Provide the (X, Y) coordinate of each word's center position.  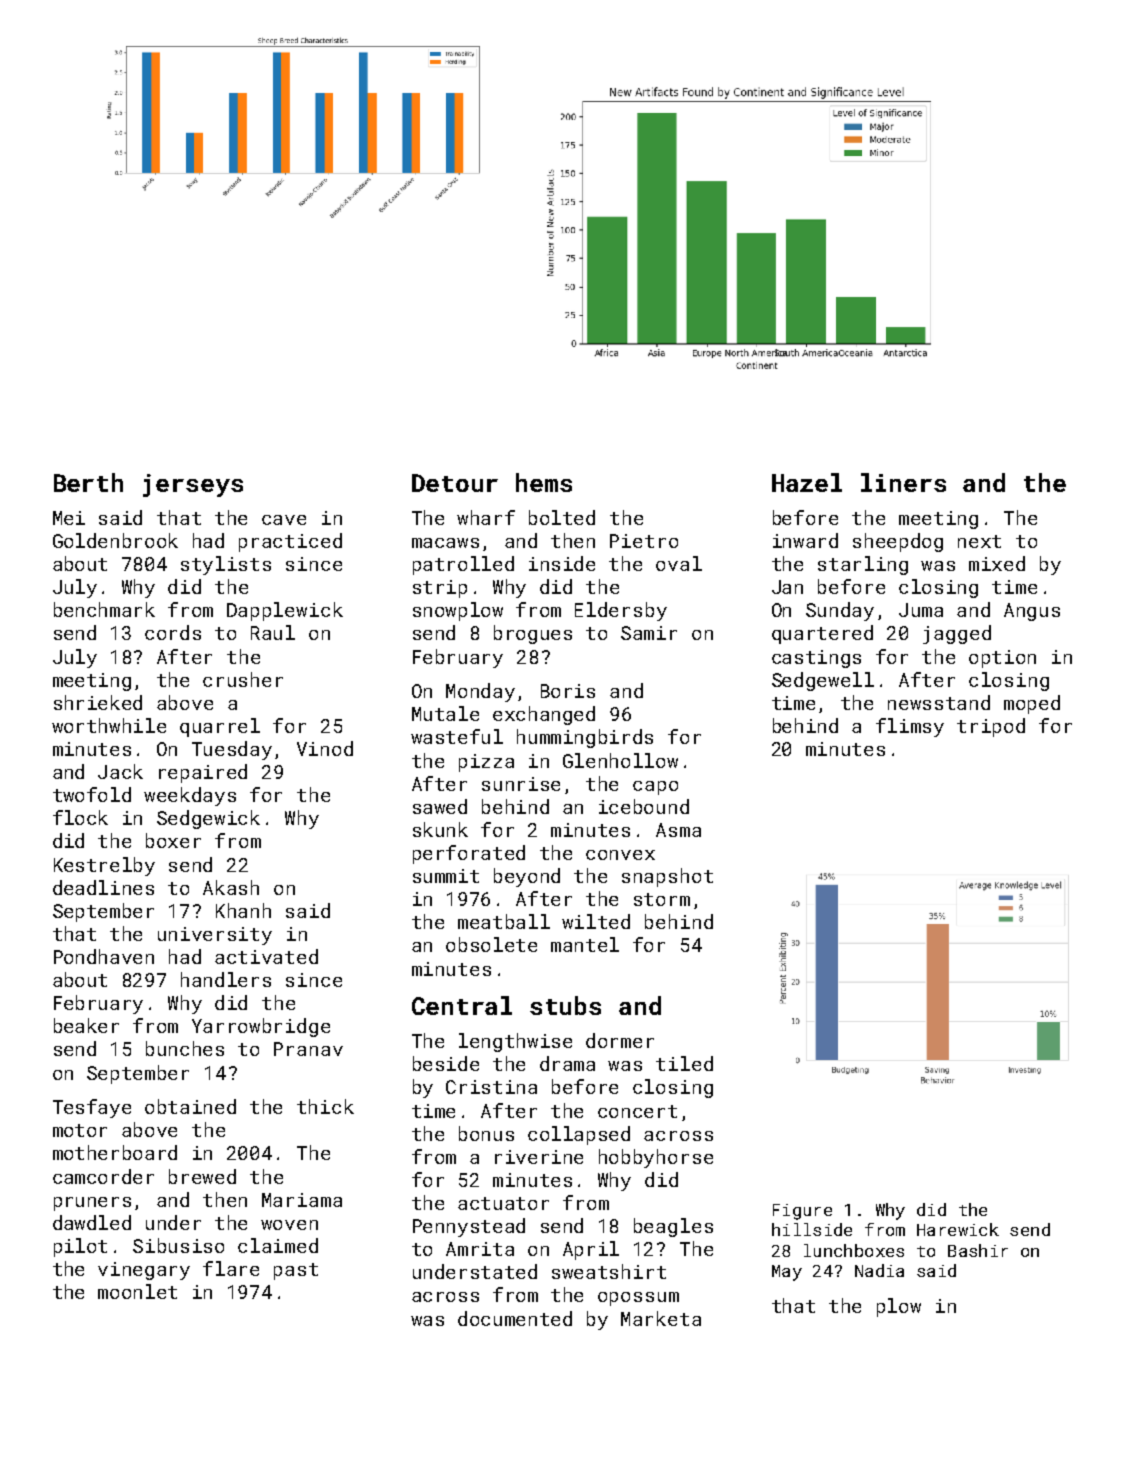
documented (515, 1318)
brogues (533, 634)
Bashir (978, 1250)
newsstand (939, 702)
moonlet (137, 1291)
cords (173, 632)
